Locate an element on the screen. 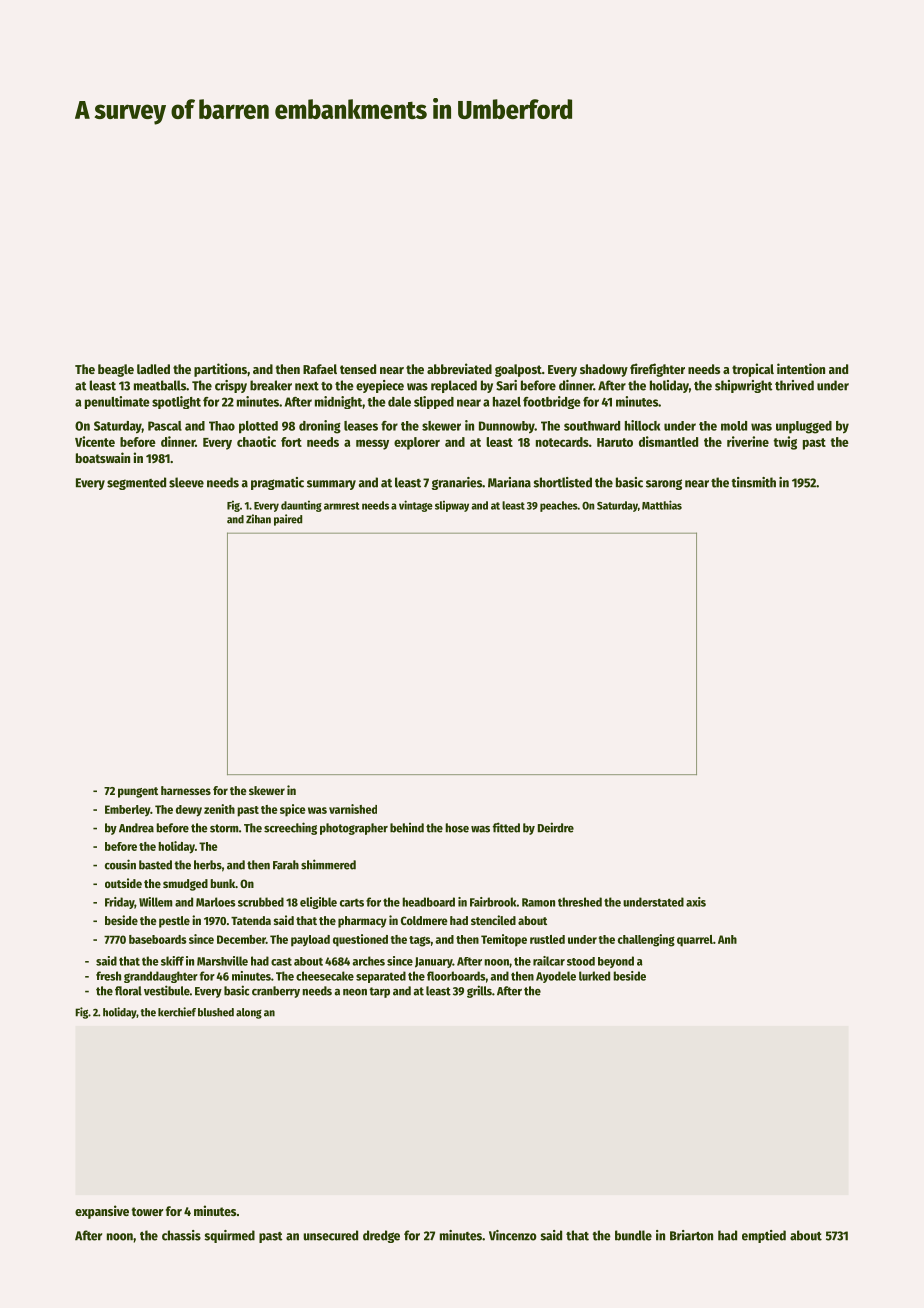 This screenshot has height=1308, width=924. hazel is located at coordinates (507, 402).
